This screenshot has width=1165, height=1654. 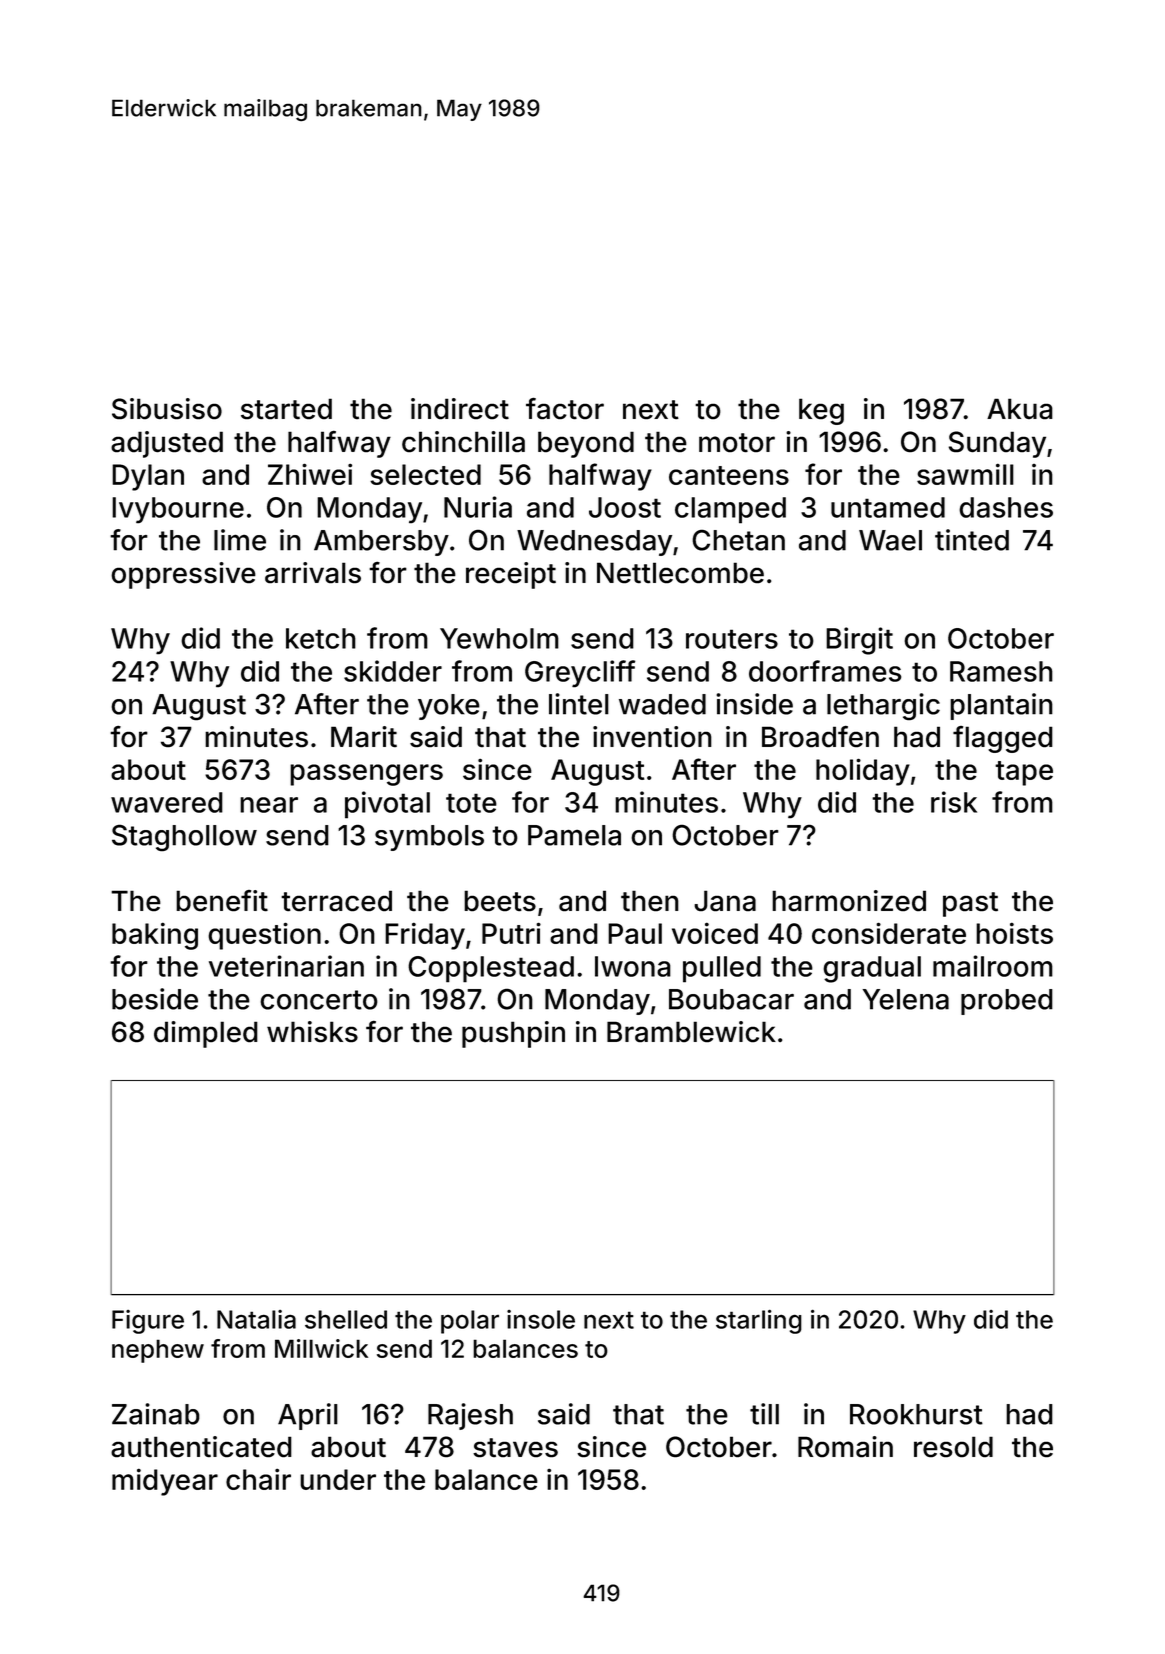 I want to click on under, so click(x=338, y=1479).
